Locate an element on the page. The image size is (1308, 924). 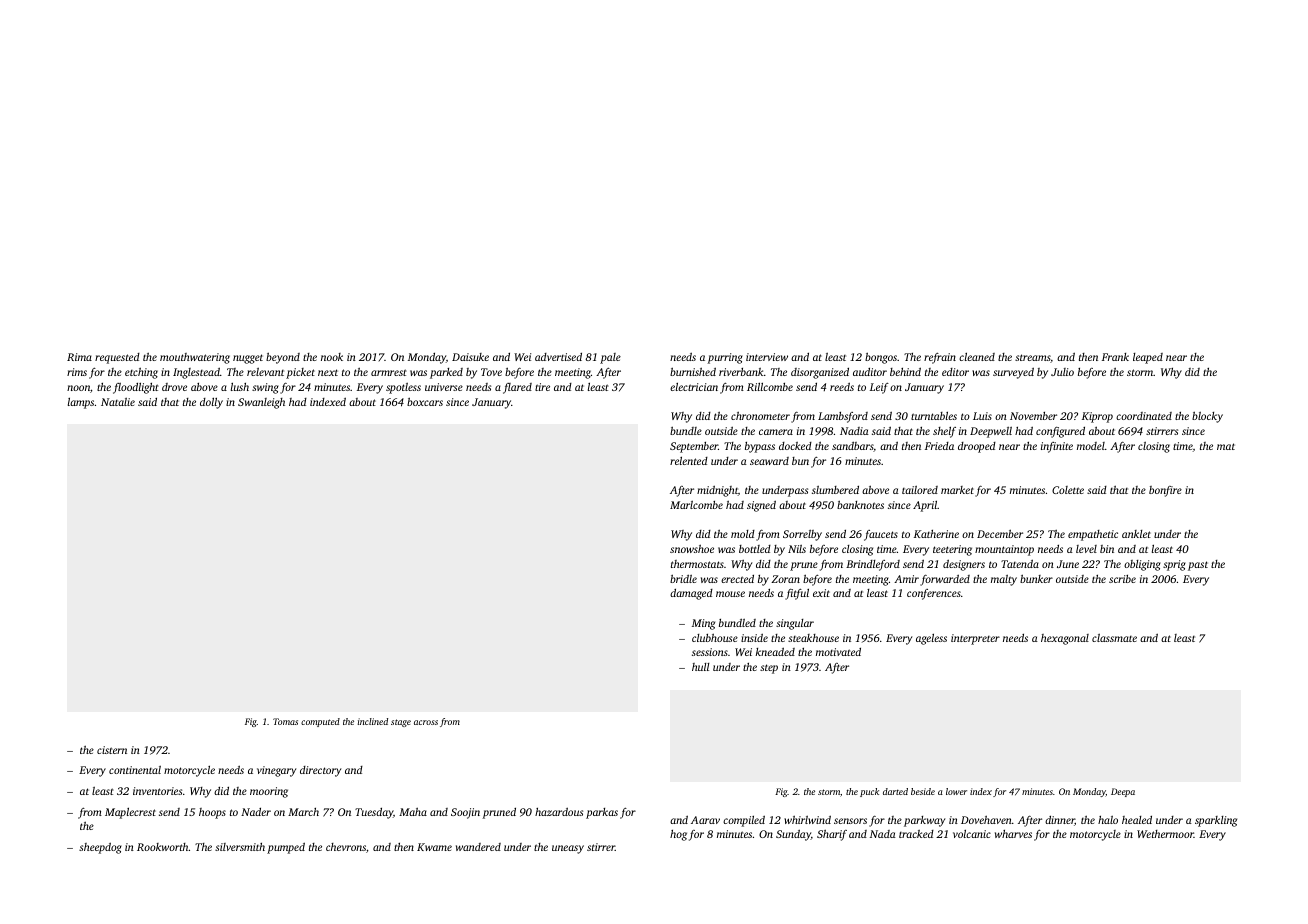
motivated is located at coordinates (838, 652).
